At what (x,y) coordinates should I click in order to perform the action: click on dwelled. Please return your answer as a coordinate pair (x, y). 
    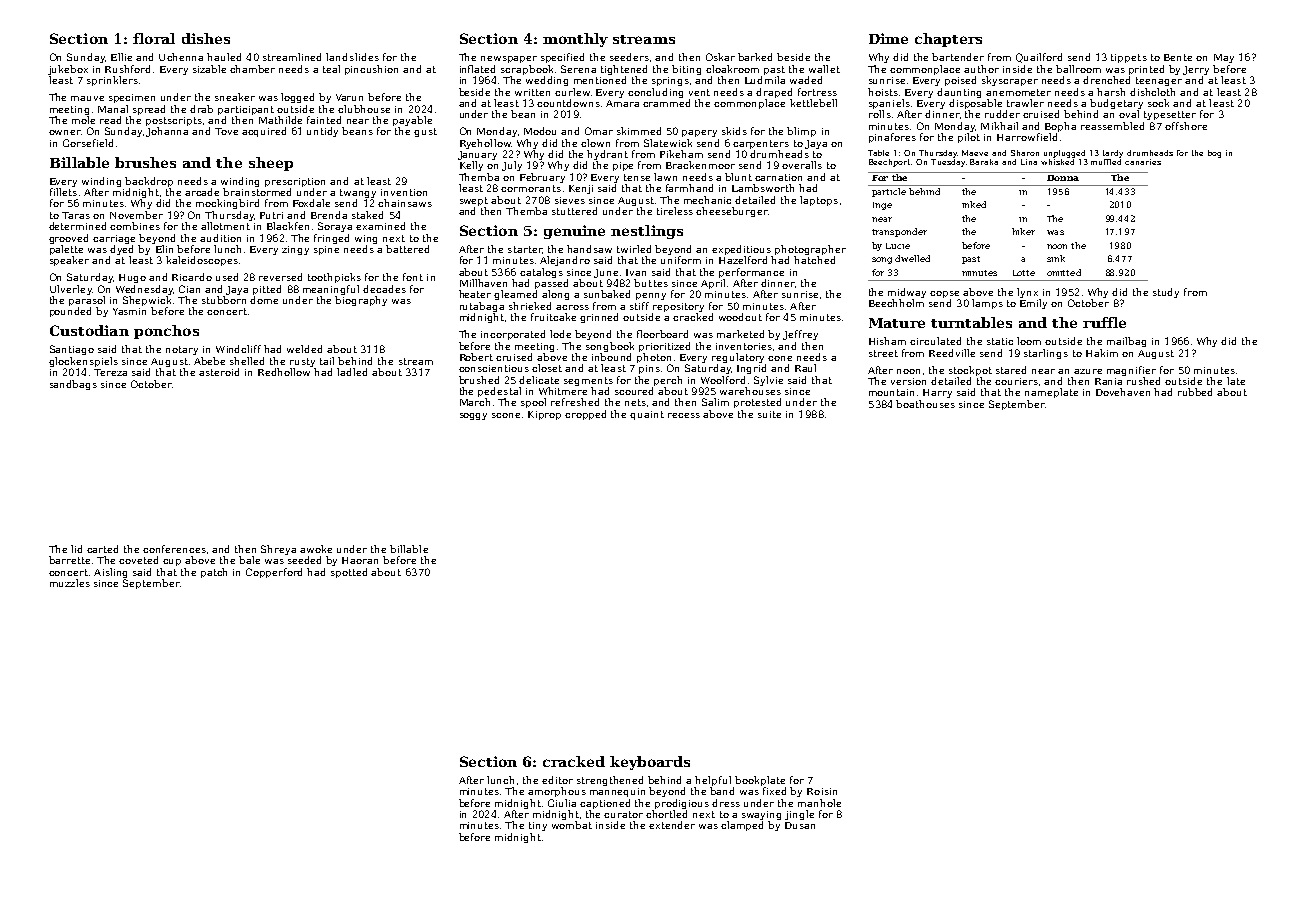
    Looking at the image, I should click on (912, 258).
